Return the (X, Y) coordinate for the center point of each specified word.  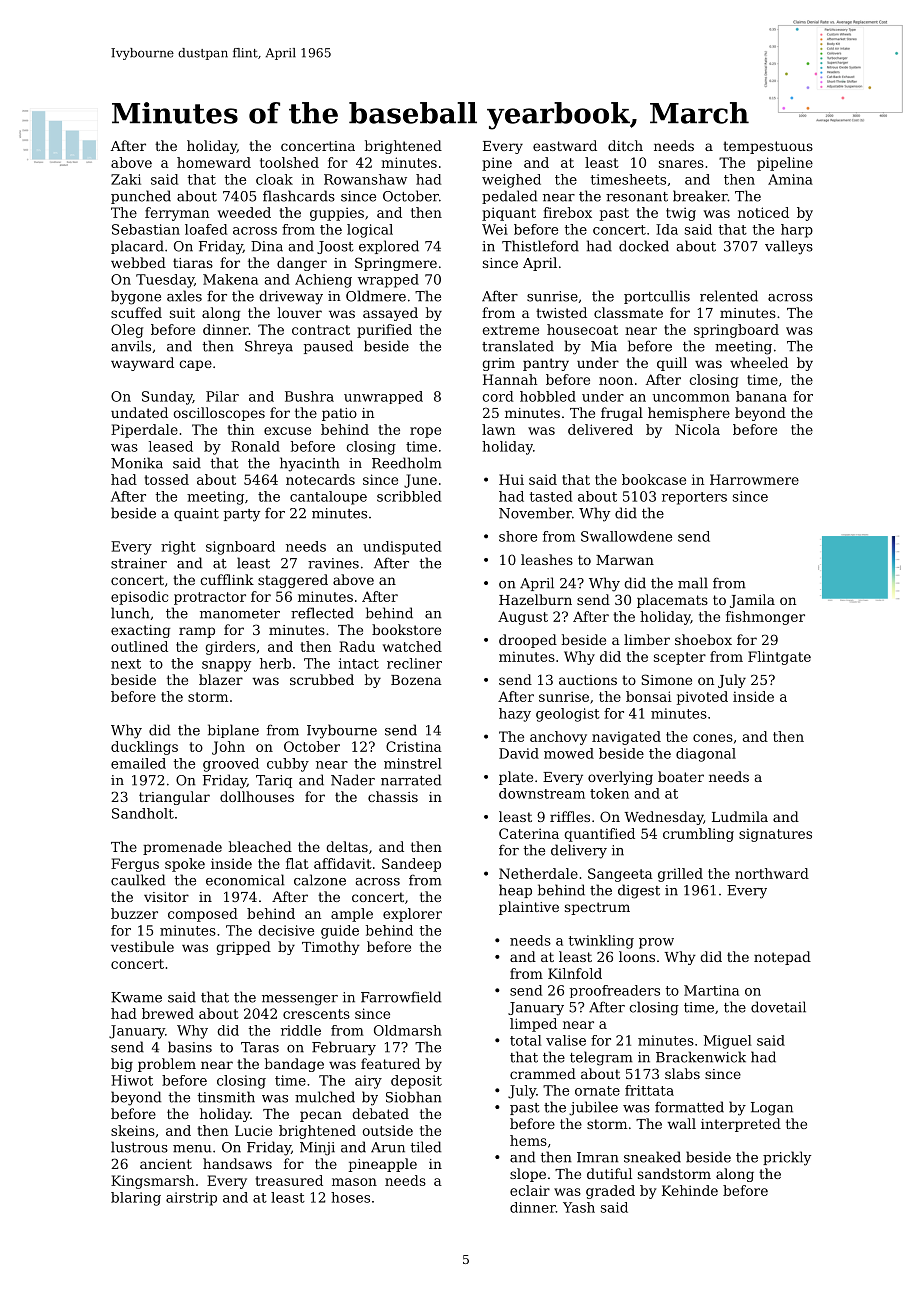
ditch (625, 145)
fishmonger (765, 618)
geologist (568, 715)
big (122, 1065)
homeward (214, 162)
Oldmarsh (408, 1030)
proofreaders (615, 991)
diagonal (706, 755)
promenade (182, 848)
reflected (322, 613)
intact (359, 663)
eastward (565, 145)
